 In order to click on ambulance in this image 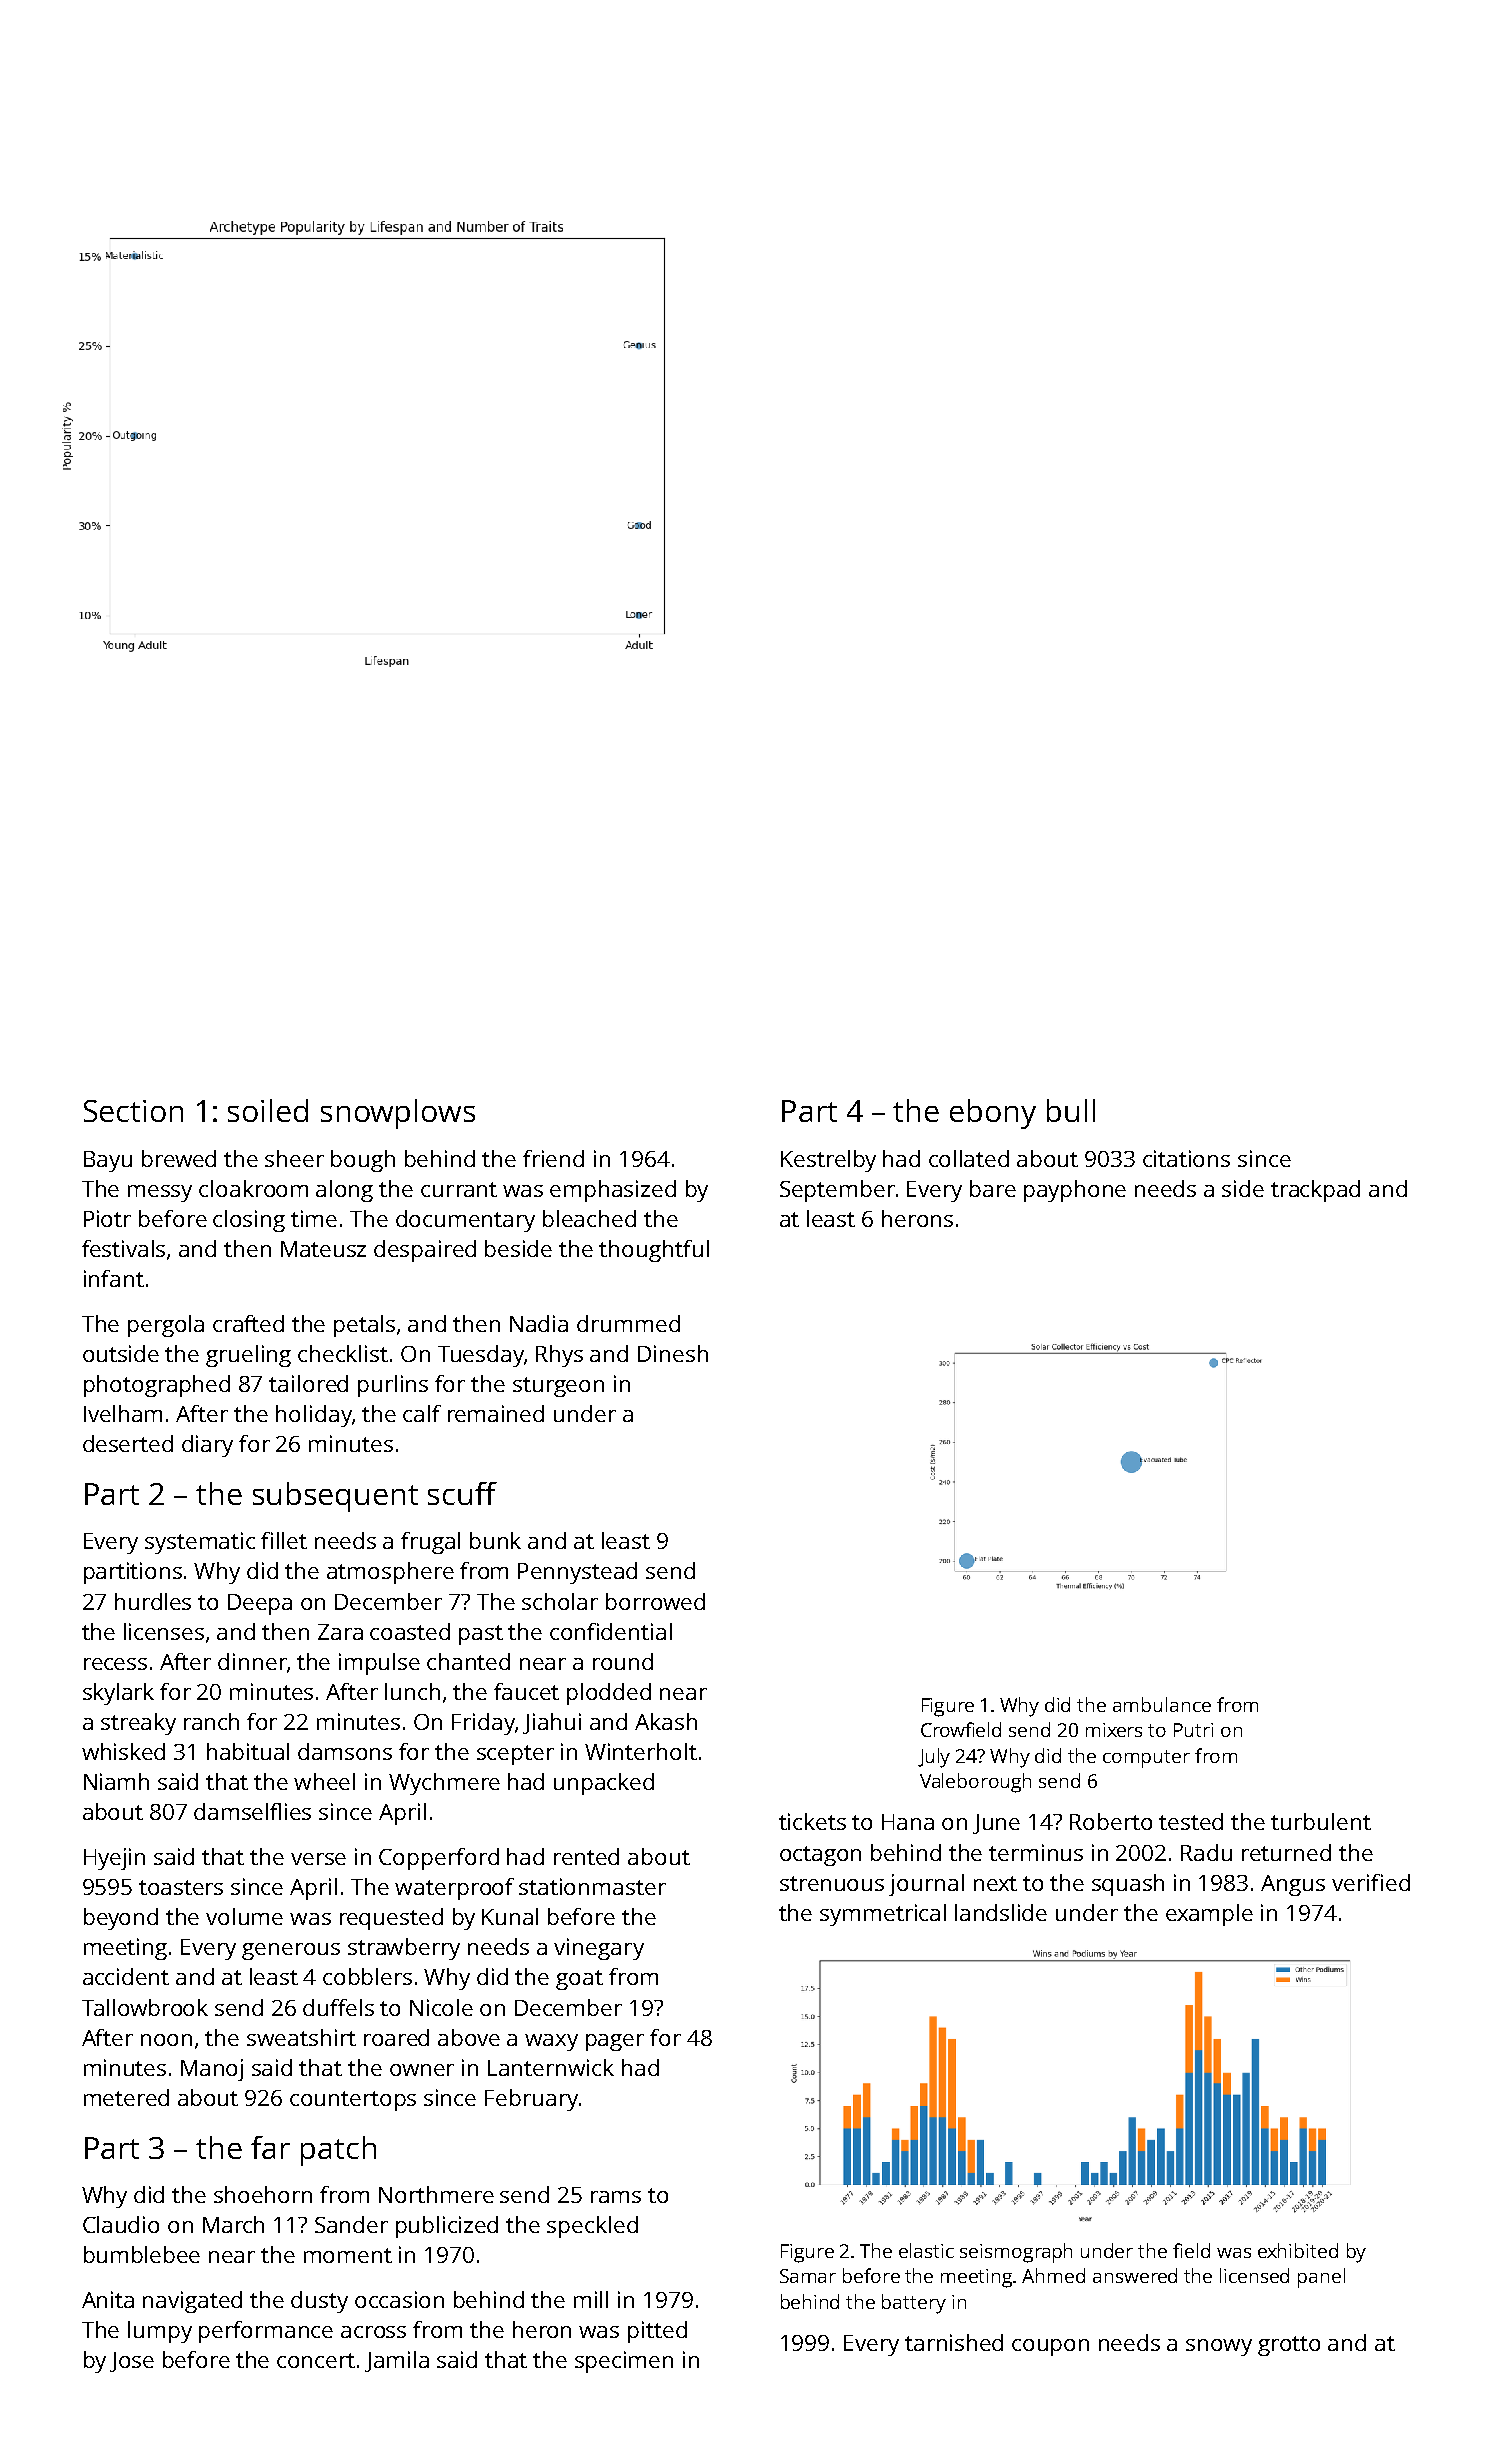, I will do `click(1162, 1704)`.
